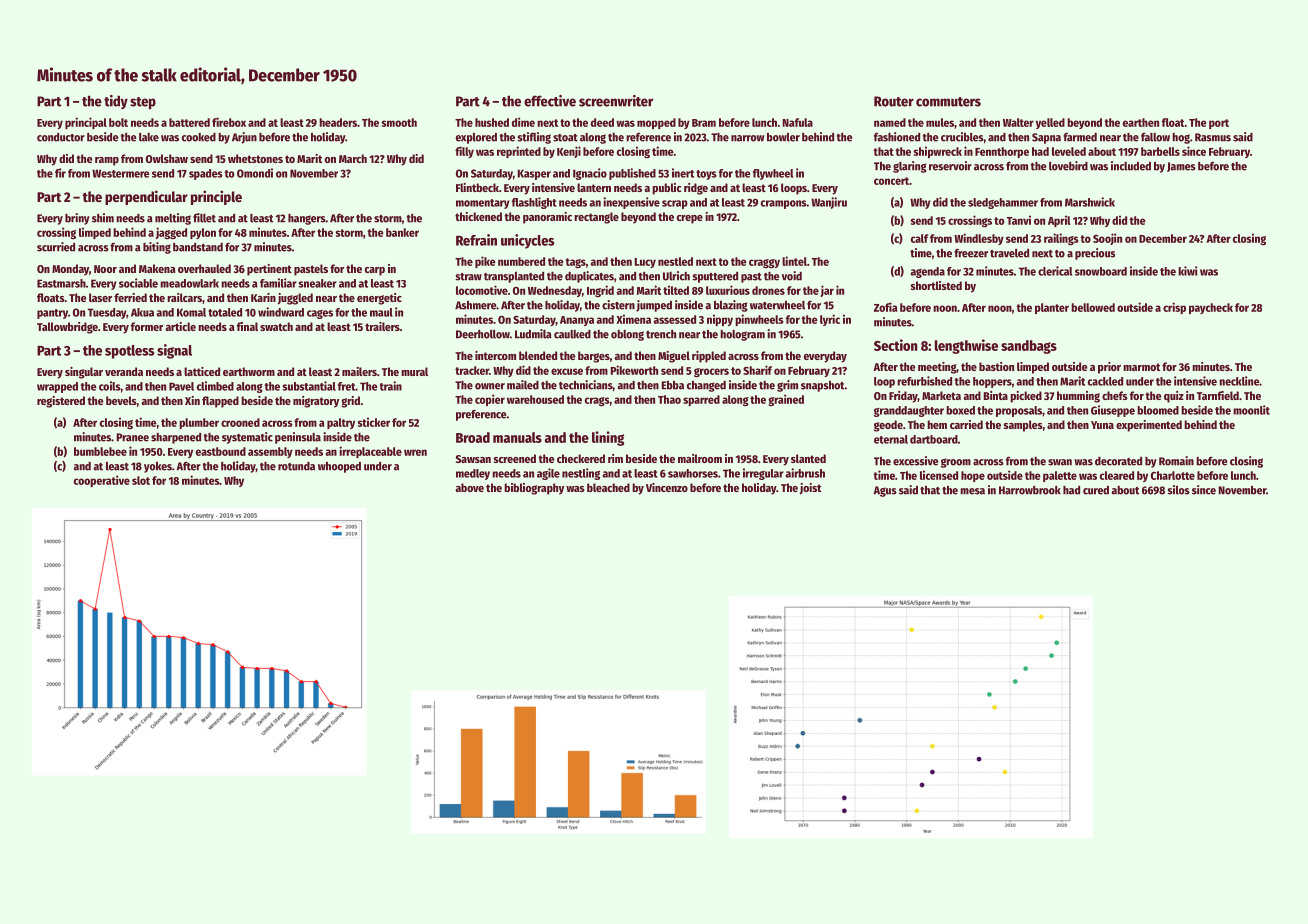 The height and width of the page is (924, 1308). I want to click on Router, so click(894, 101).
